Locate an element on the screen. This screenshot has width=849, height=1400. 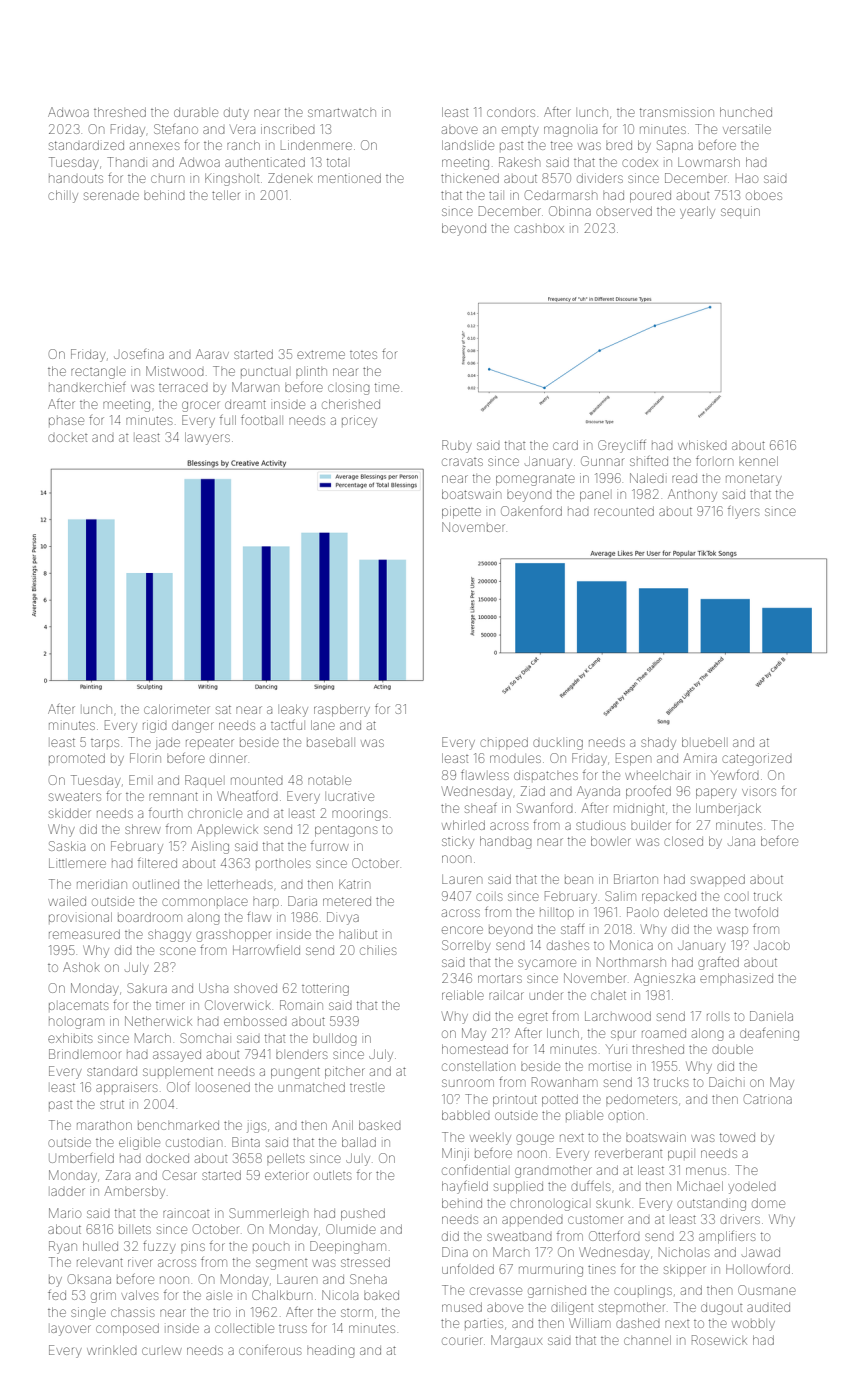
channel is located at coordinates (647, 1340).
